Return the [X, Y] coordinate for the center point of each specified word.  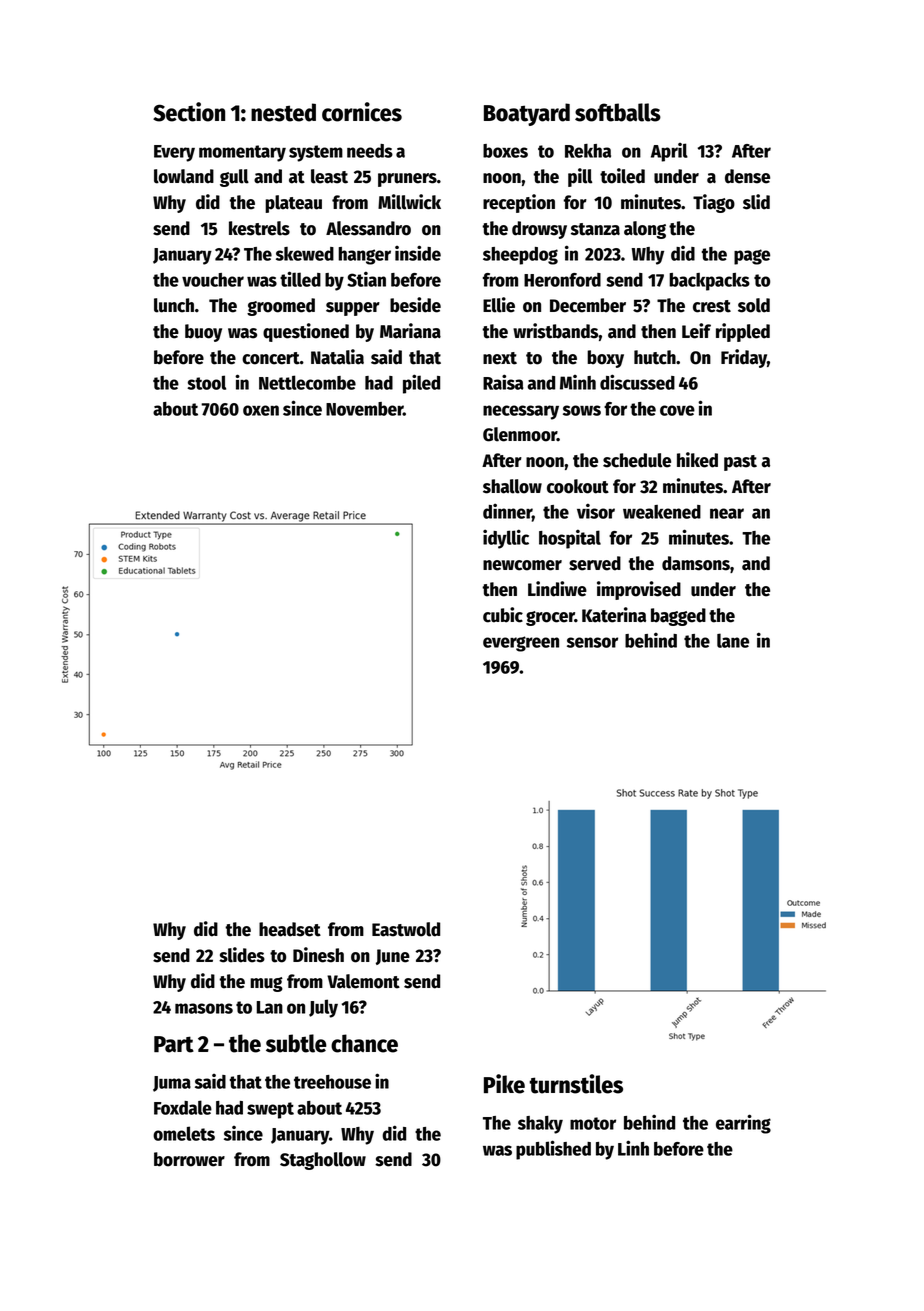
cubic [503, 615]
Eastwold [406, 929]
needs [370, 151]
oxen [261, 410]
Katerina [614, 615]
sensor [592, 642]
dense [747, 176]
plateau [293, 204]
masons [204, 1008]
